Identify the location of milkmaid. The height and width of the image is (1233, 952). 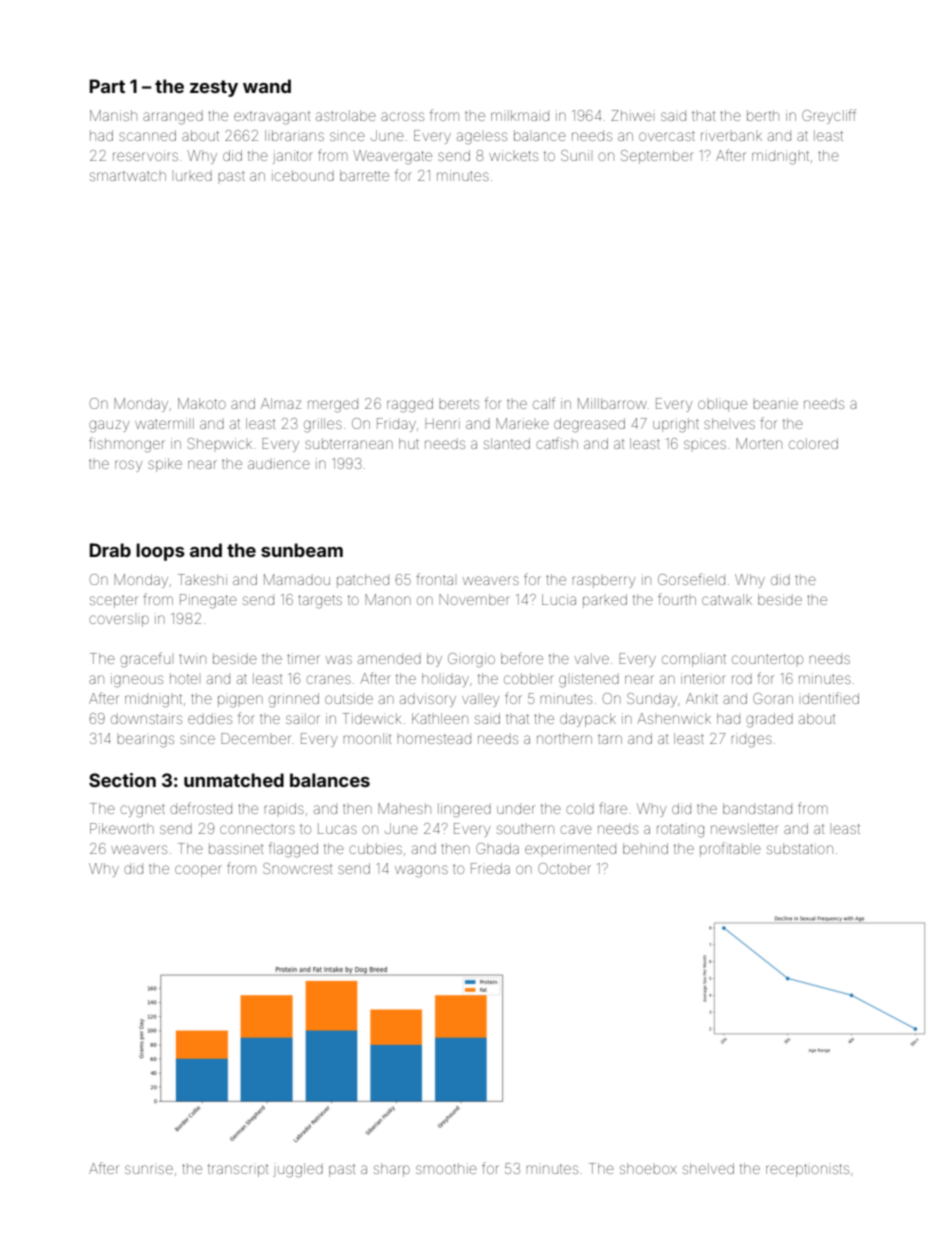
(520, 115).
